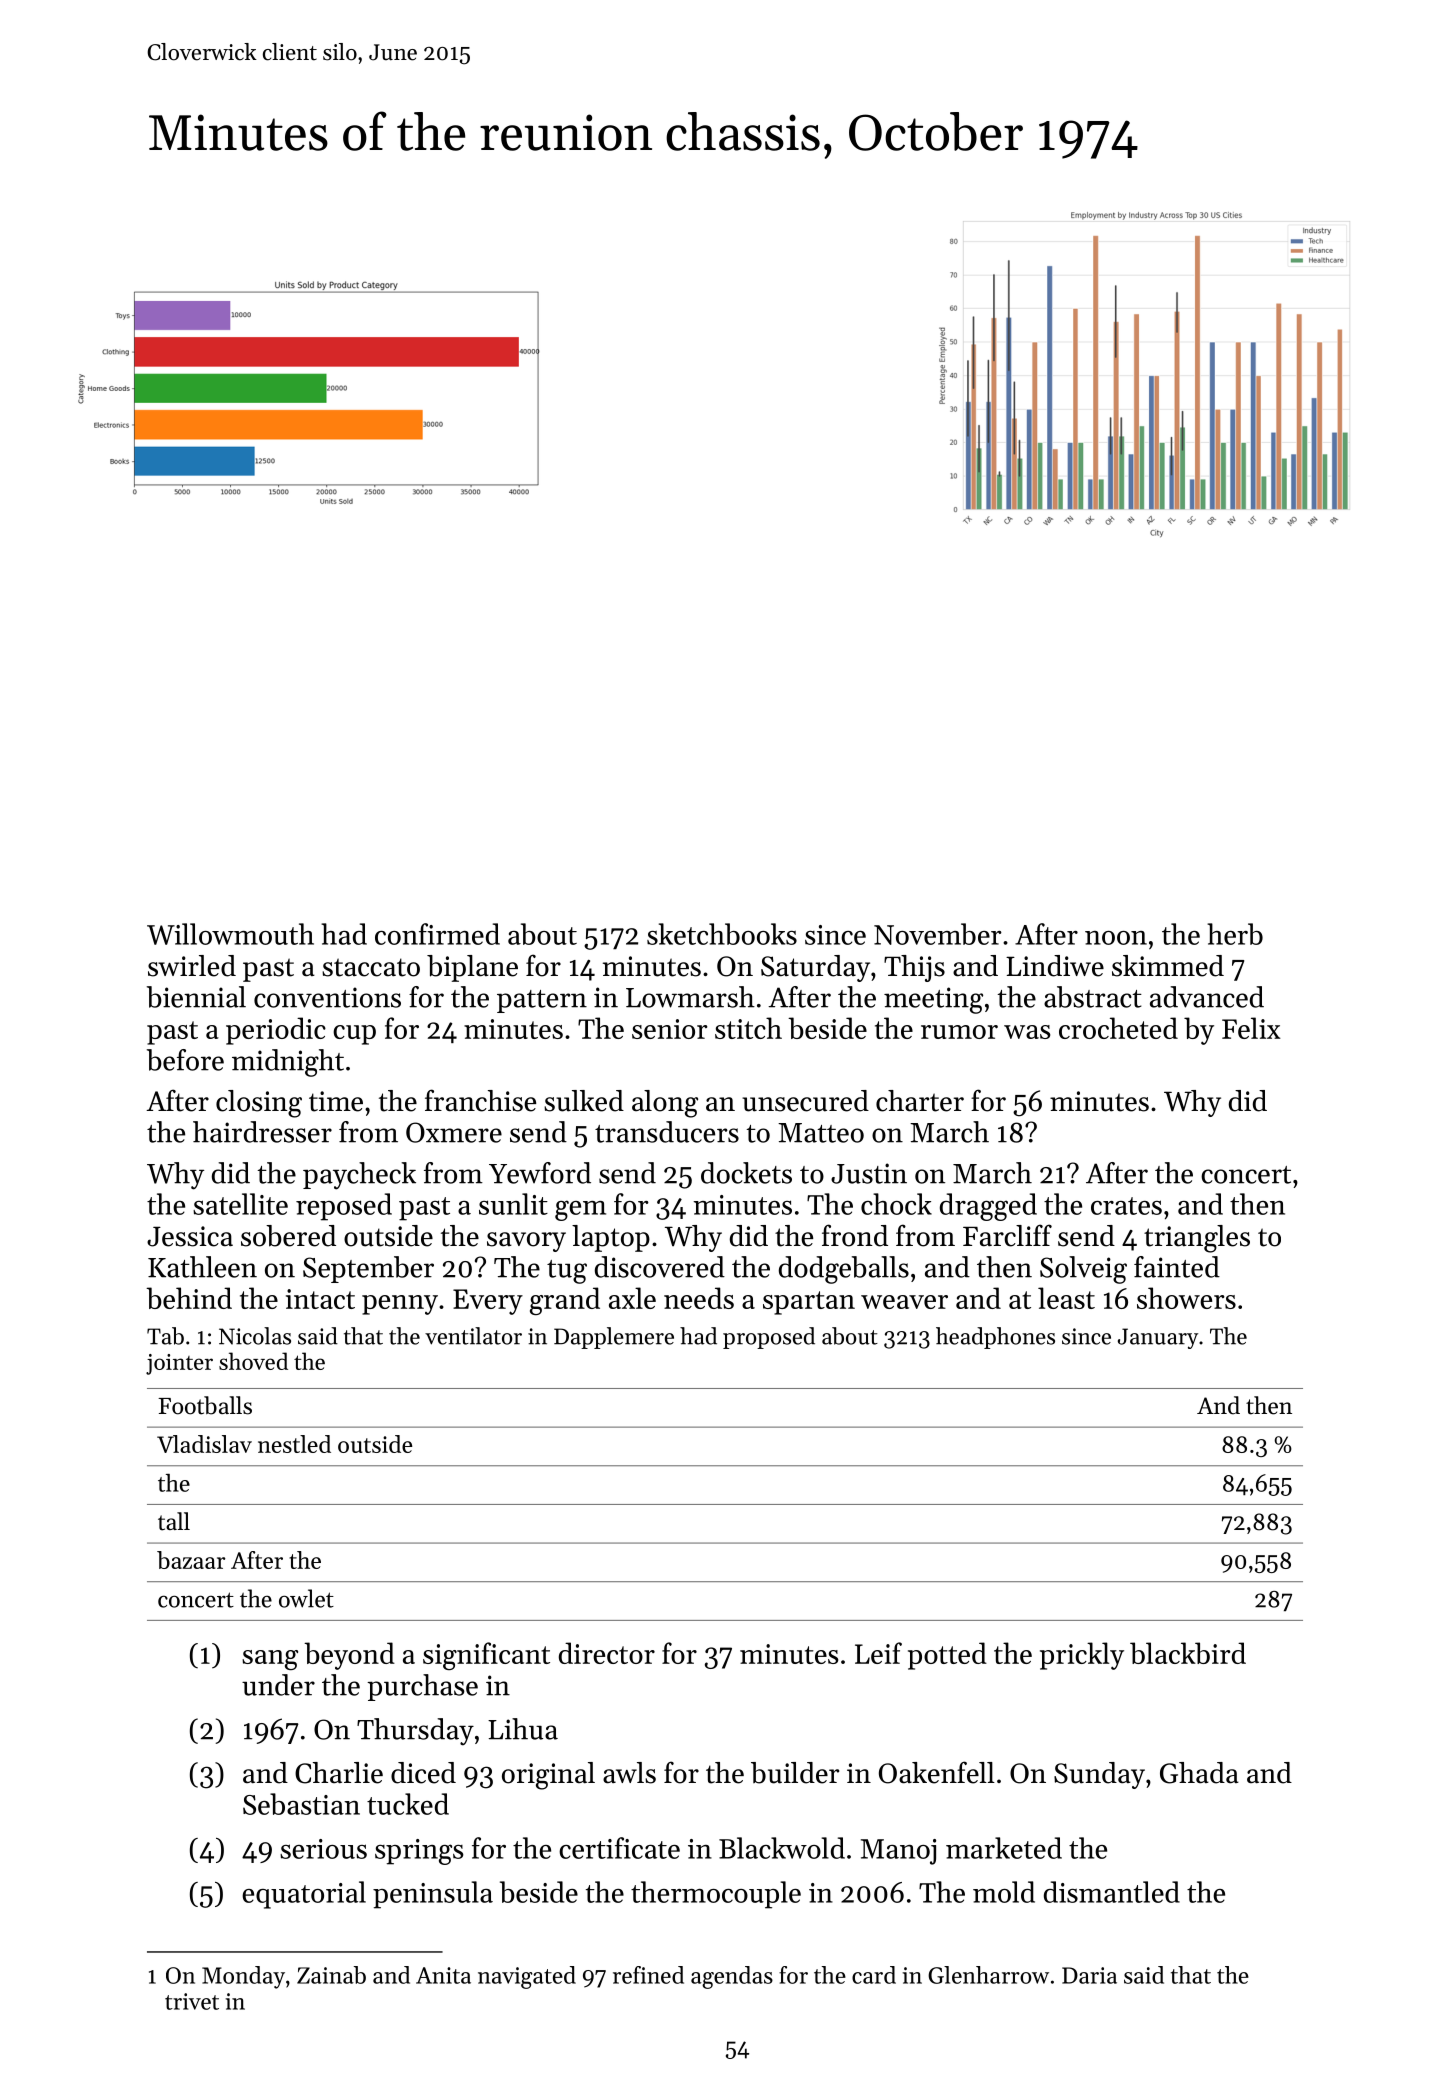  Describe the element at coordinates (995, 1338) in the screenshot. I see `headphones` at that location.
